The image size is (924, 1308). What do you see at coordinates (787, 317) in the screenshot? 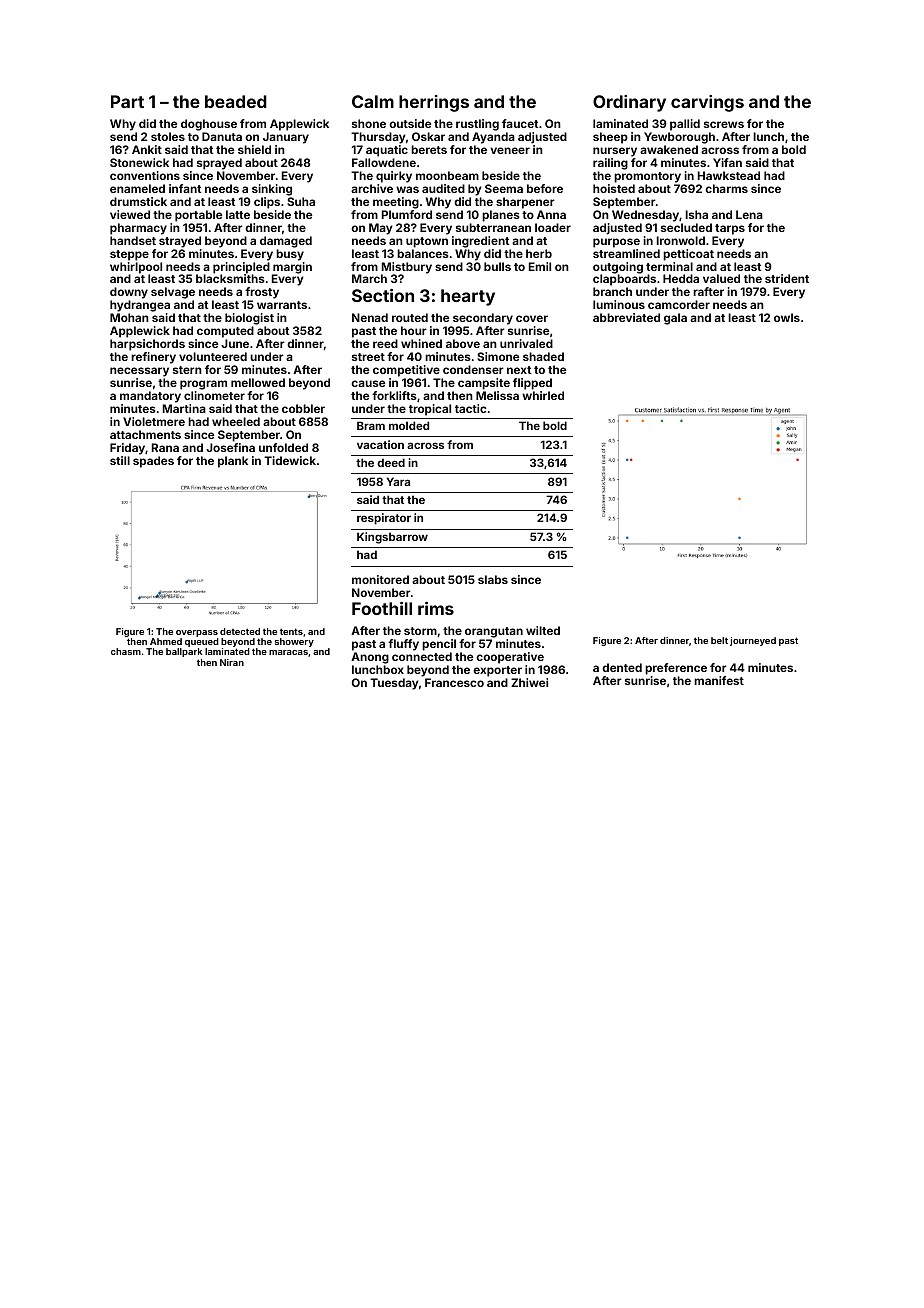
I see `owls` at bounding box center [787, 317].
